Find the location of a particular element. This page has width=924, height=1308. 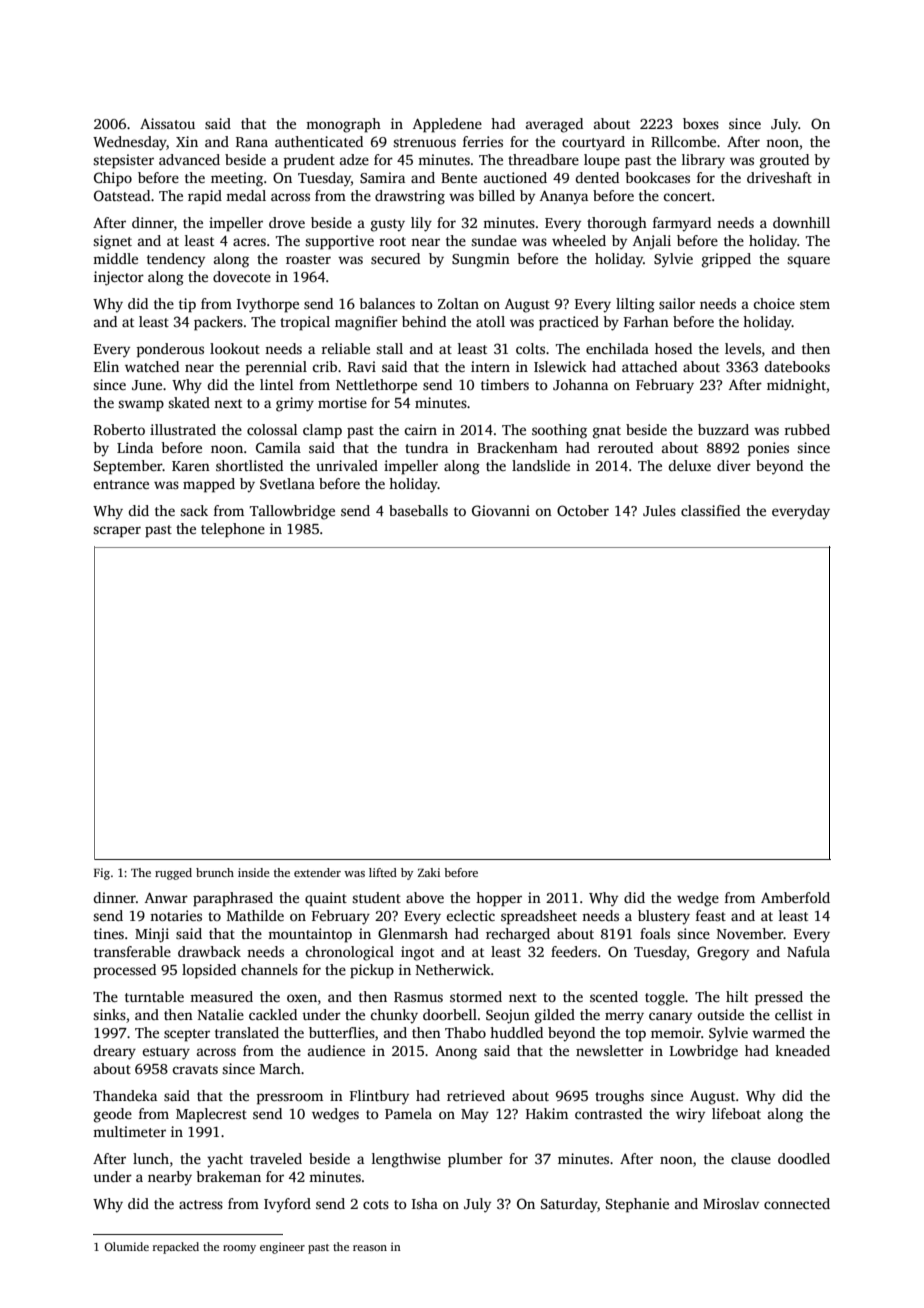

telephone is located at coordinates (233, 530).
